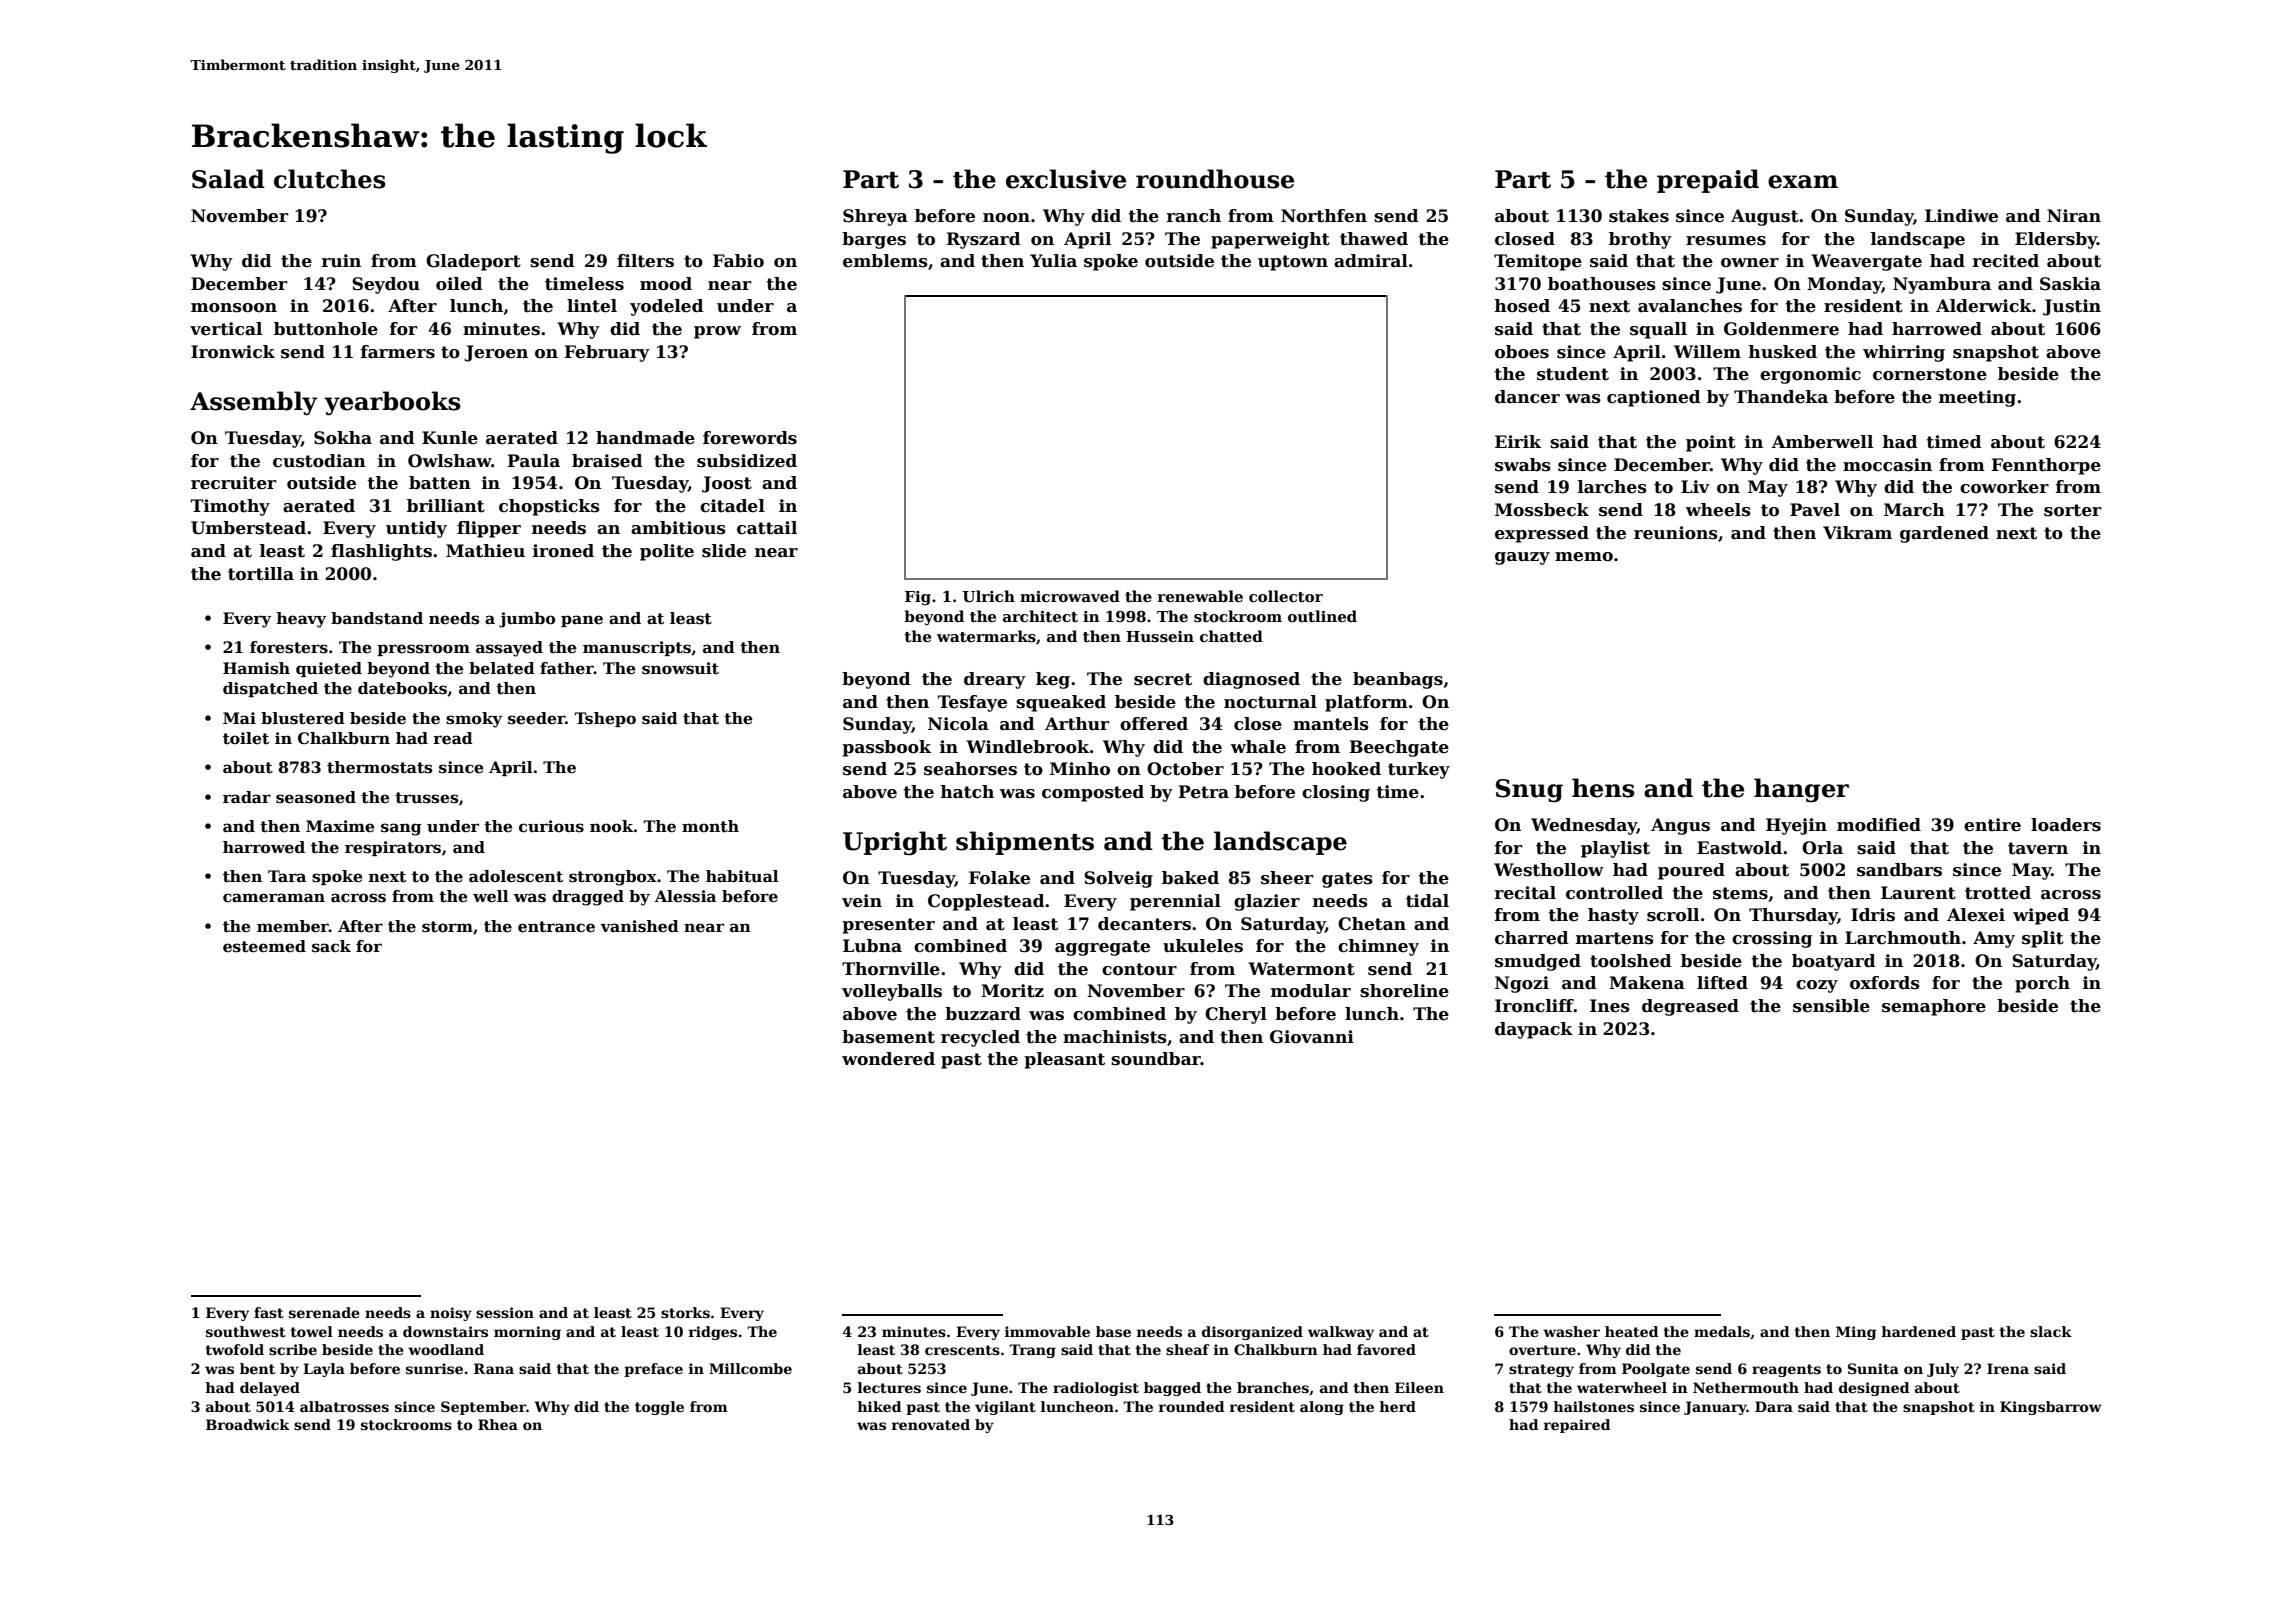 The image size is (2292, 1620). I want to click on toggle, so click(659, 1408).
